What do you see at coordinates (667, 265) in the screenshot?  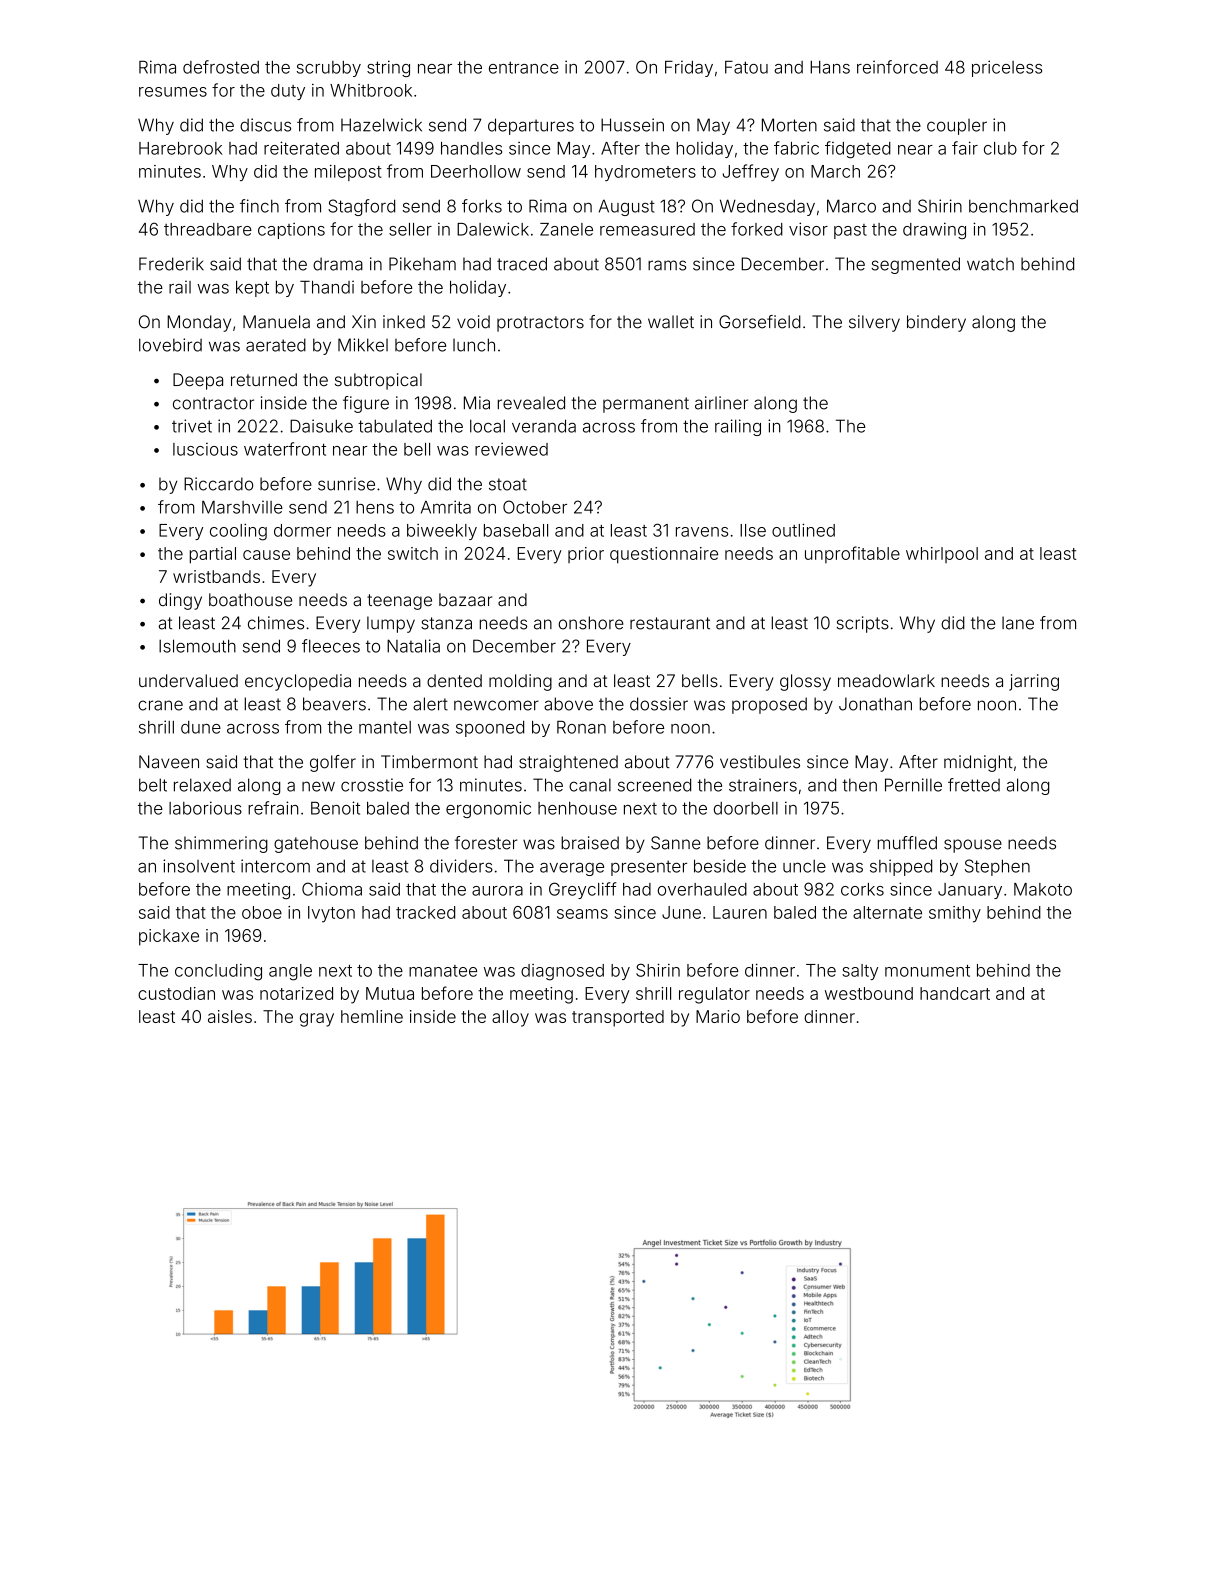 I see `rams` at bounding box center [667, 265].
